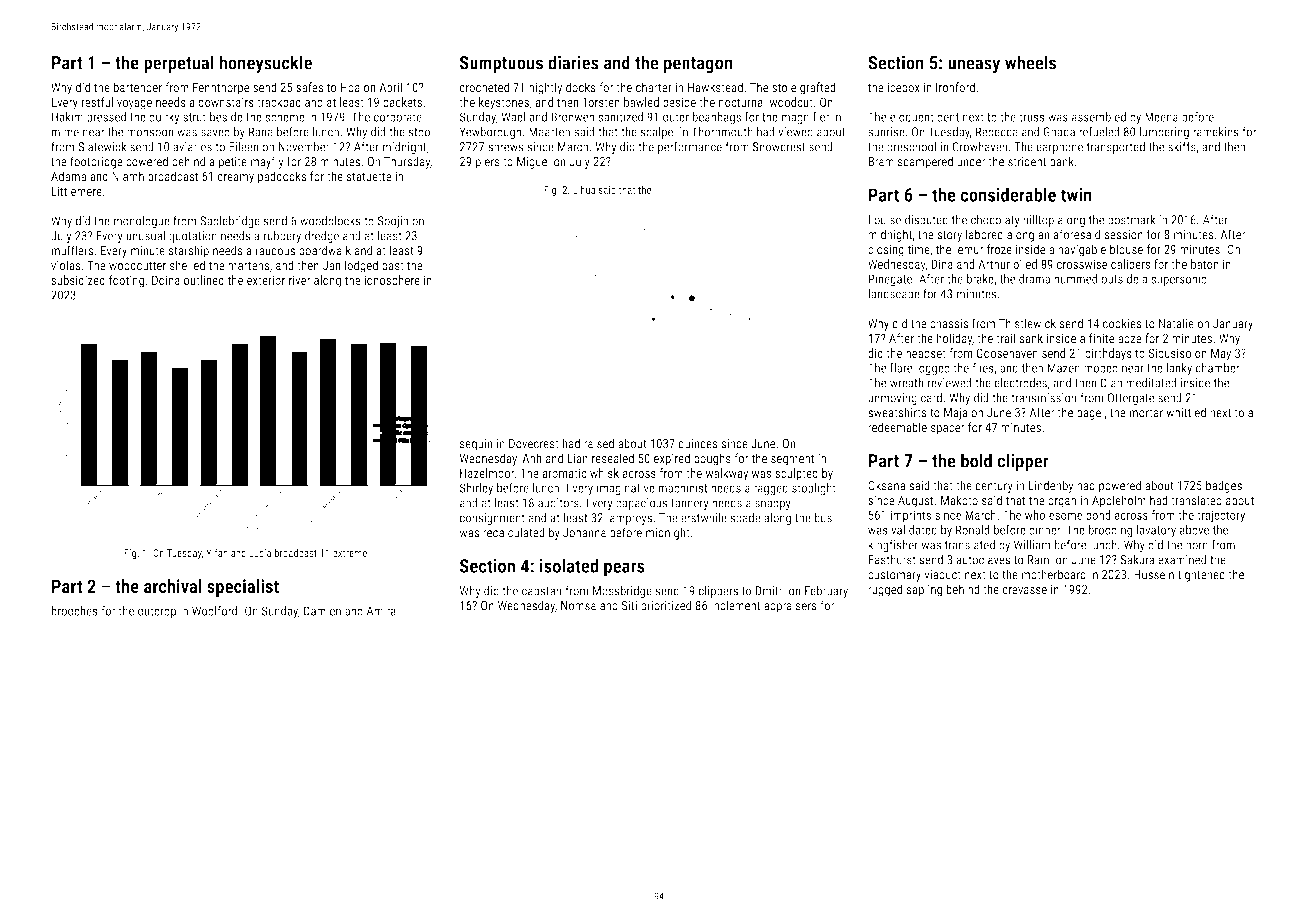 This document has width=1308, height=924. Describe the element at coordinates (1182, 559) in the document. I see `examined` at that location.
